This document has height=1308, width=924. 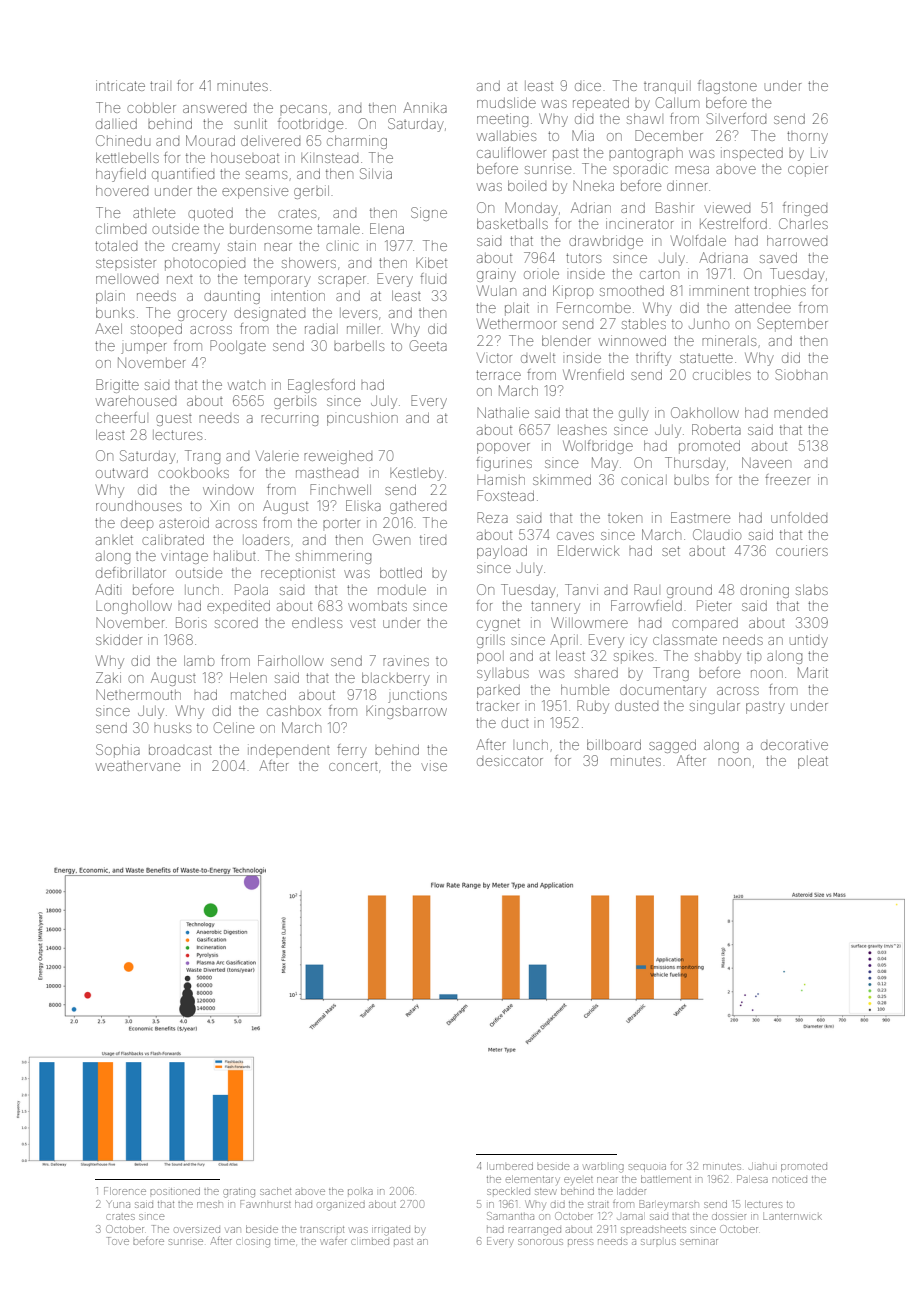 I want to click on concert, so click(x=353, y=766).
